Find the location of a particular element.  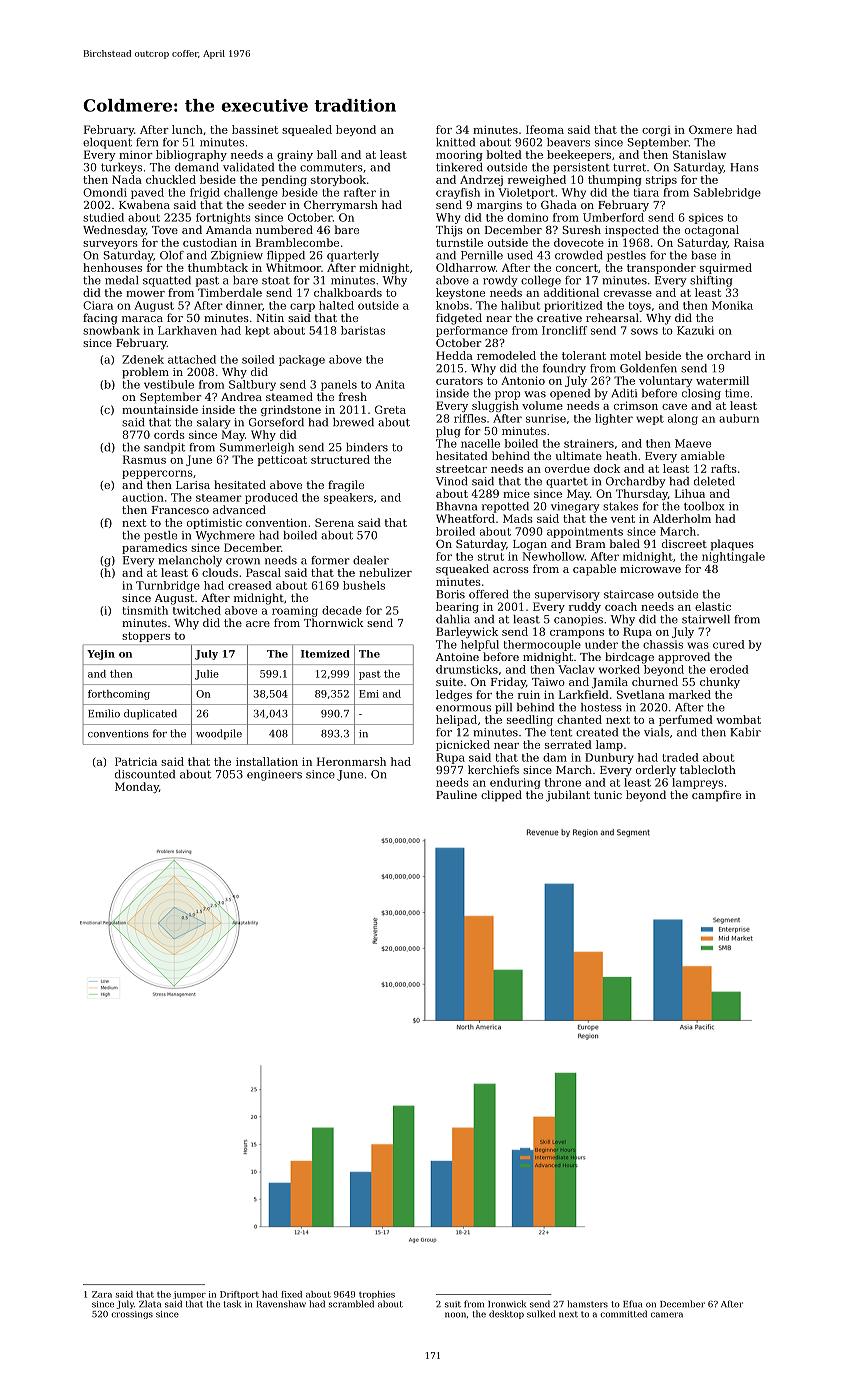

Efua is located at coordinates (632, 1304).
